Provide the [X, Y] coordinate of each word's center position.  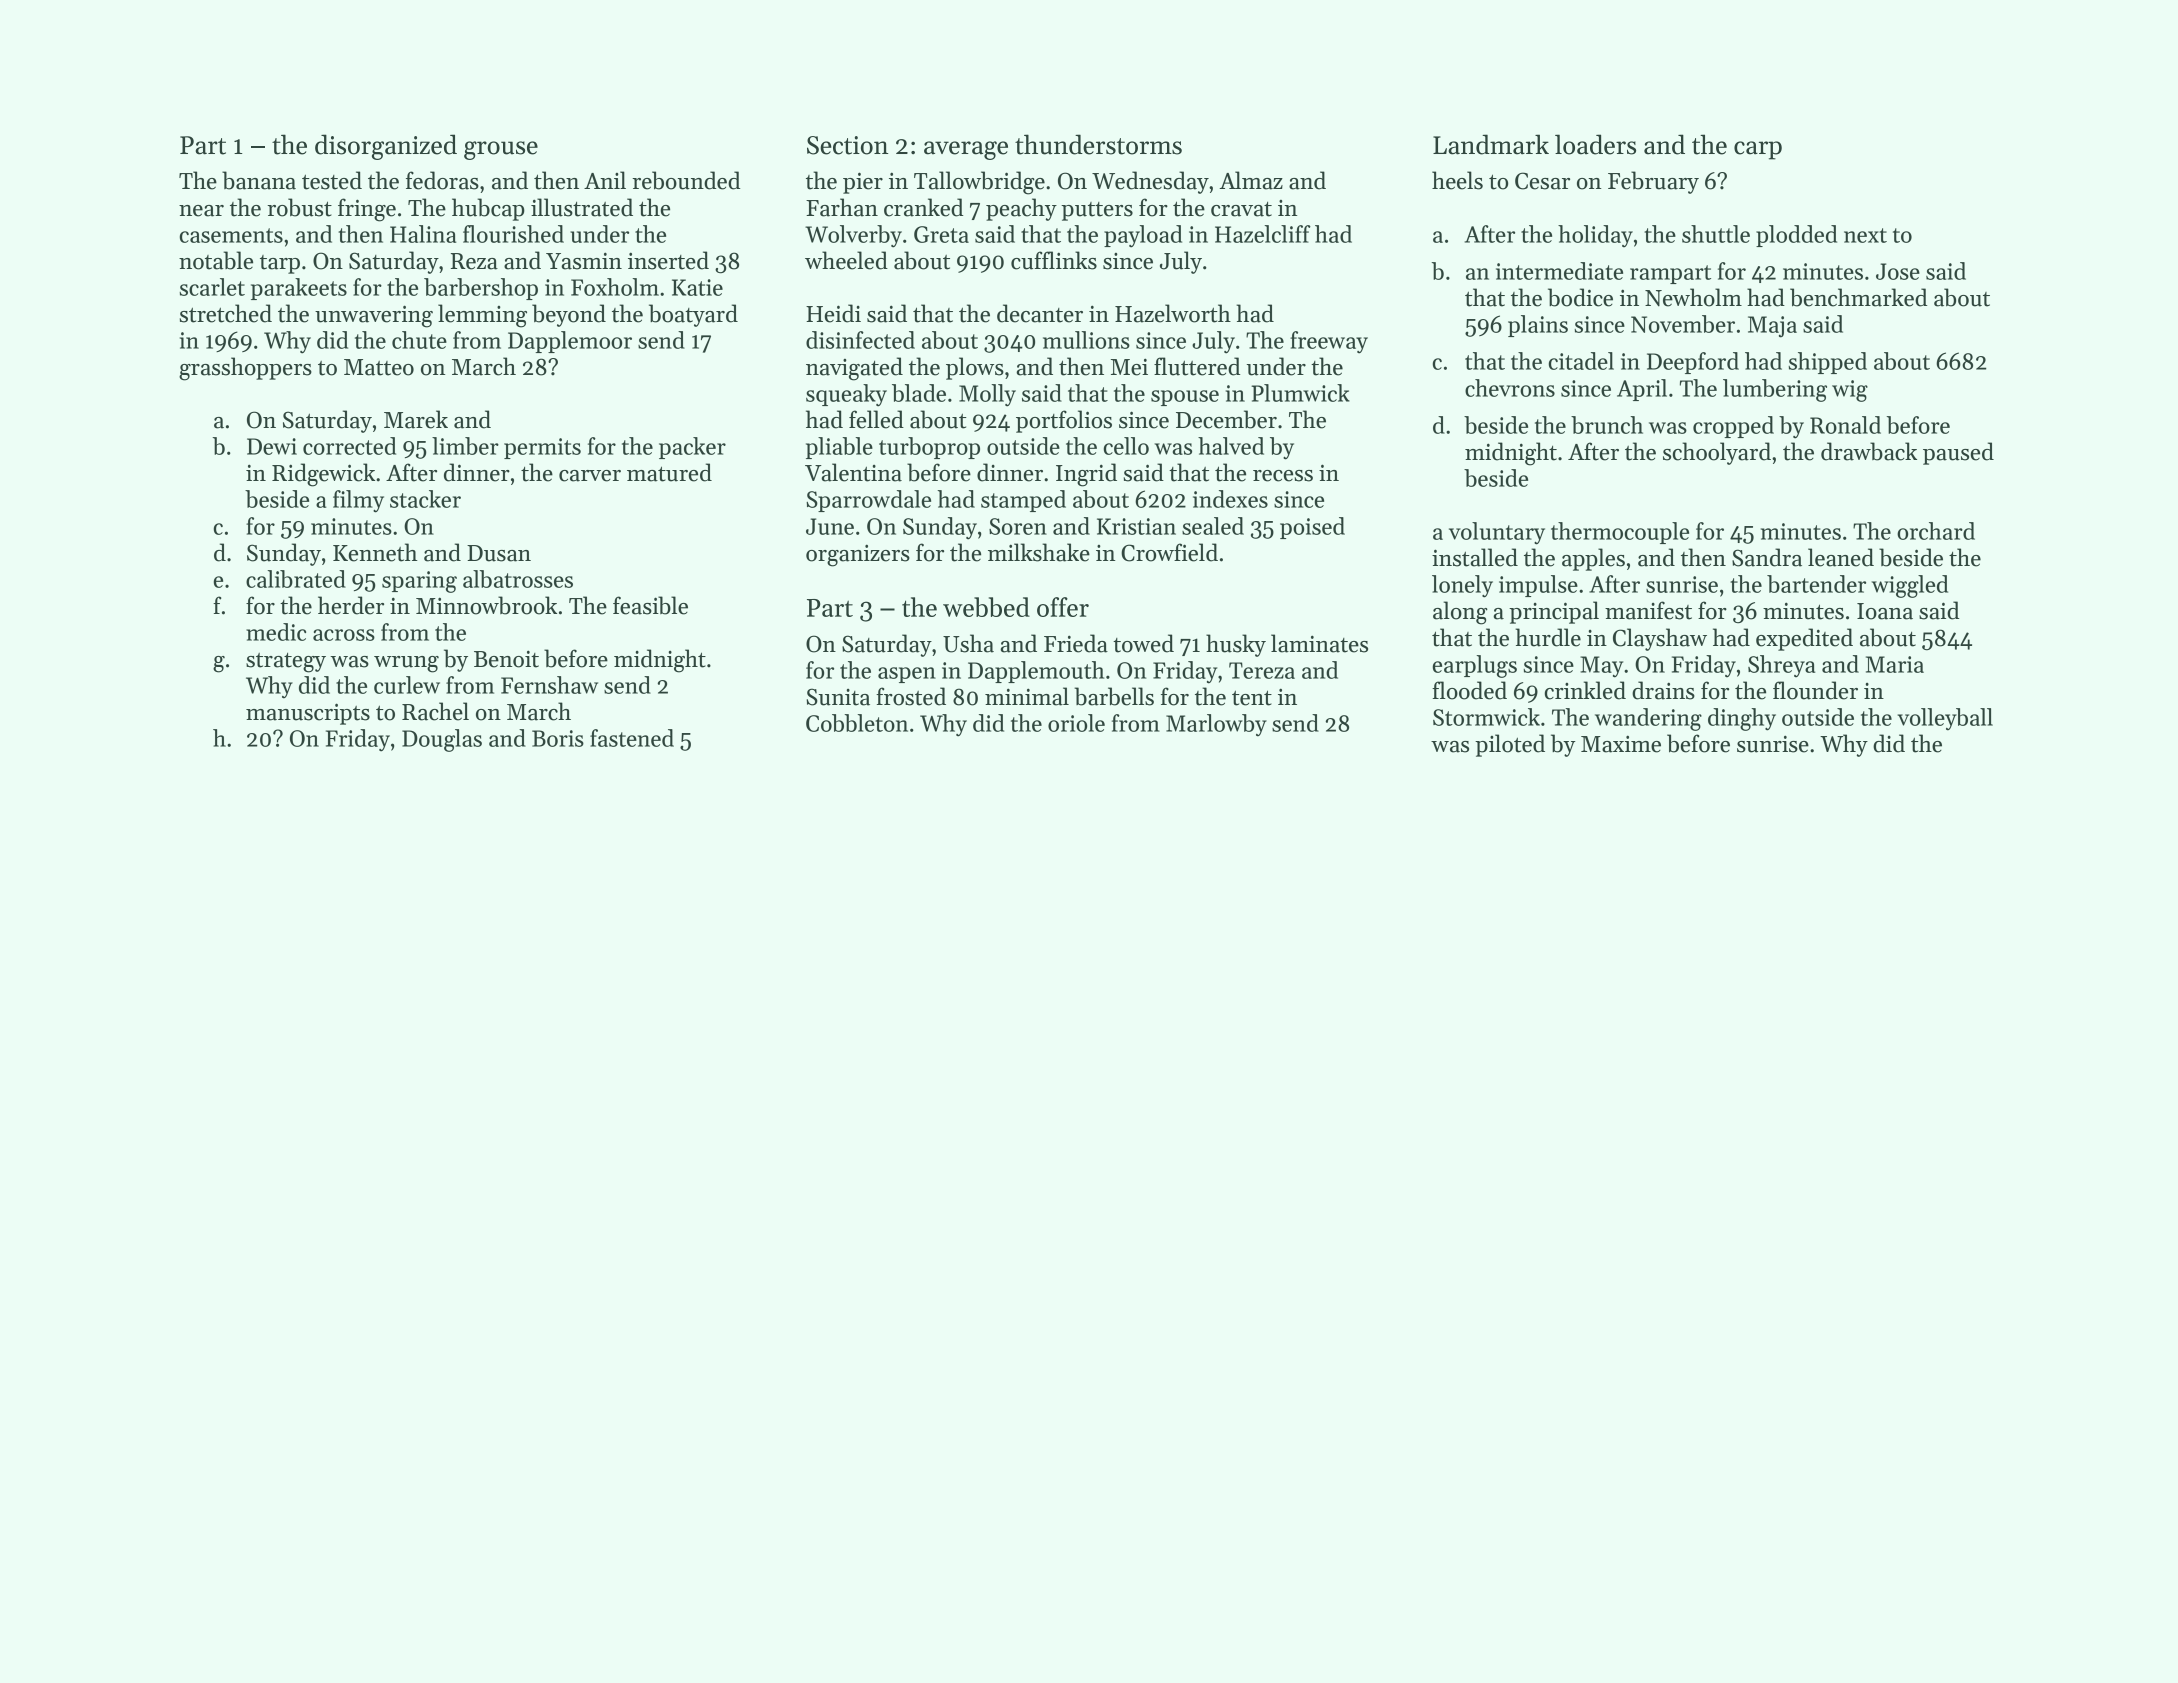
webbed [986, 607]
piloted [1510, 745]
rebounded [686, 180]
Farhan [842, 207]
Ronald [1845, 425]
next [1865, 235]
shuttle [1716, 234]
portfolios [1064, 421]
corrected [349, 446]
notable [216, 260]
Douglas [442, 740]
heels [1457, 180]
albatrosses [518, 579]
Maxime [1621, 744]
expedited [1804, 639]
